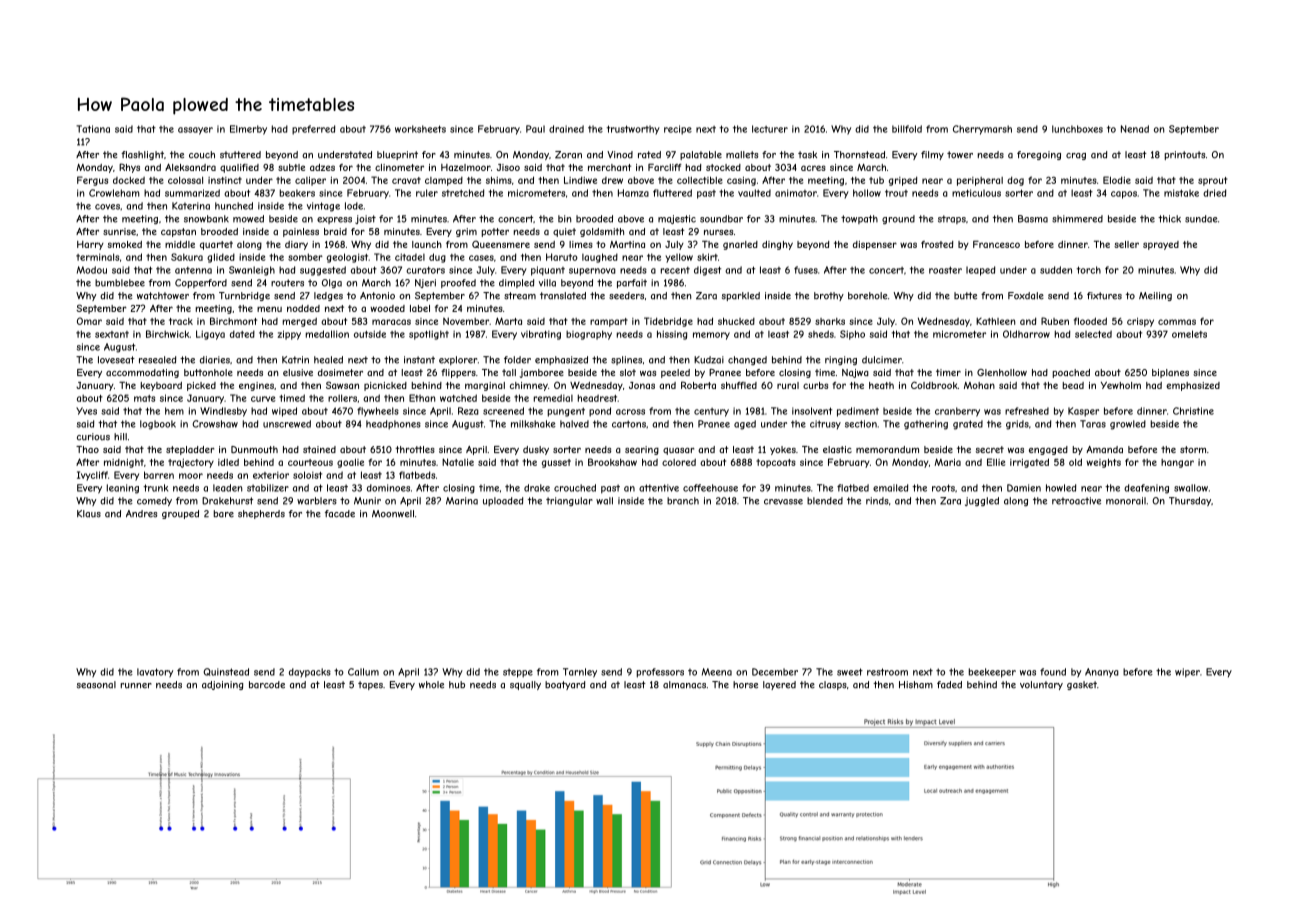 This screenshot has height=924, width=1308. I want to click on foregoing, so click(1039, 155).
